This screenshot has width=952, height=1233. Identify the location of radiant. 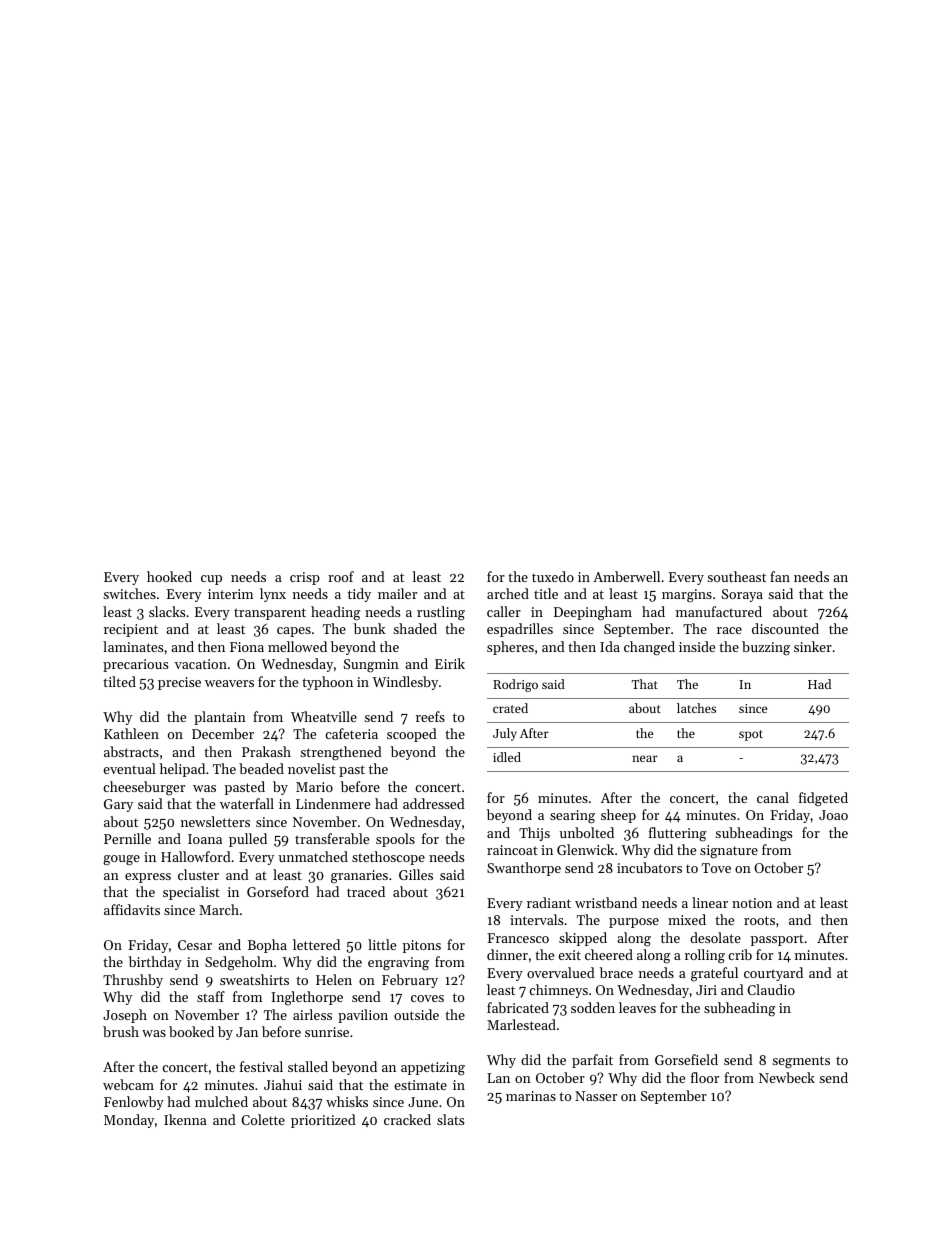
(549, 902).
